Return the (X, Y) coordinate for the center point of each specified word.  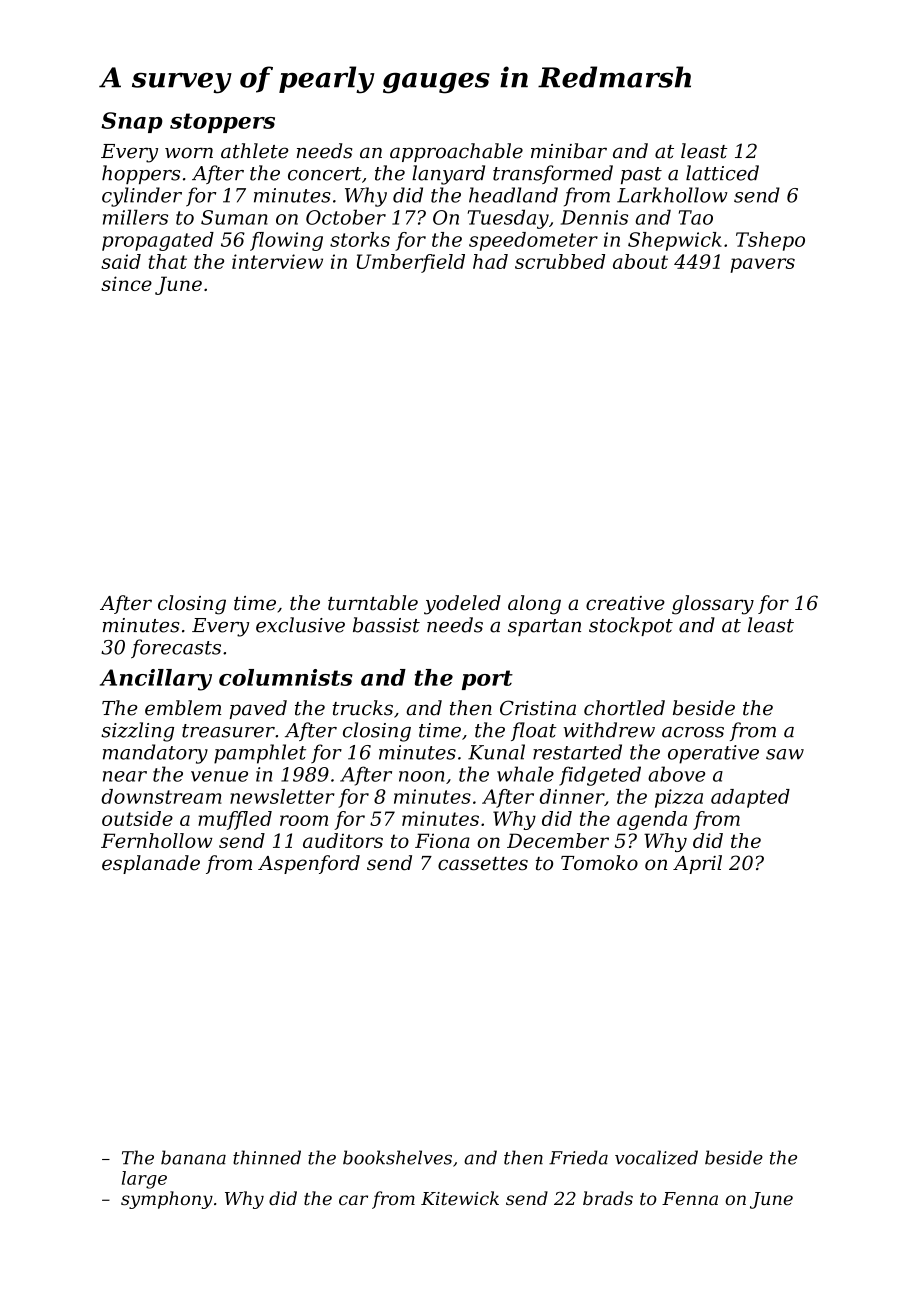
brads (608, 1198)
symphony (167, 1200)
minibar (569, 151)
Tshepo (770, 241)
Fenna (690, 1198)
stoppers (222, 123)
